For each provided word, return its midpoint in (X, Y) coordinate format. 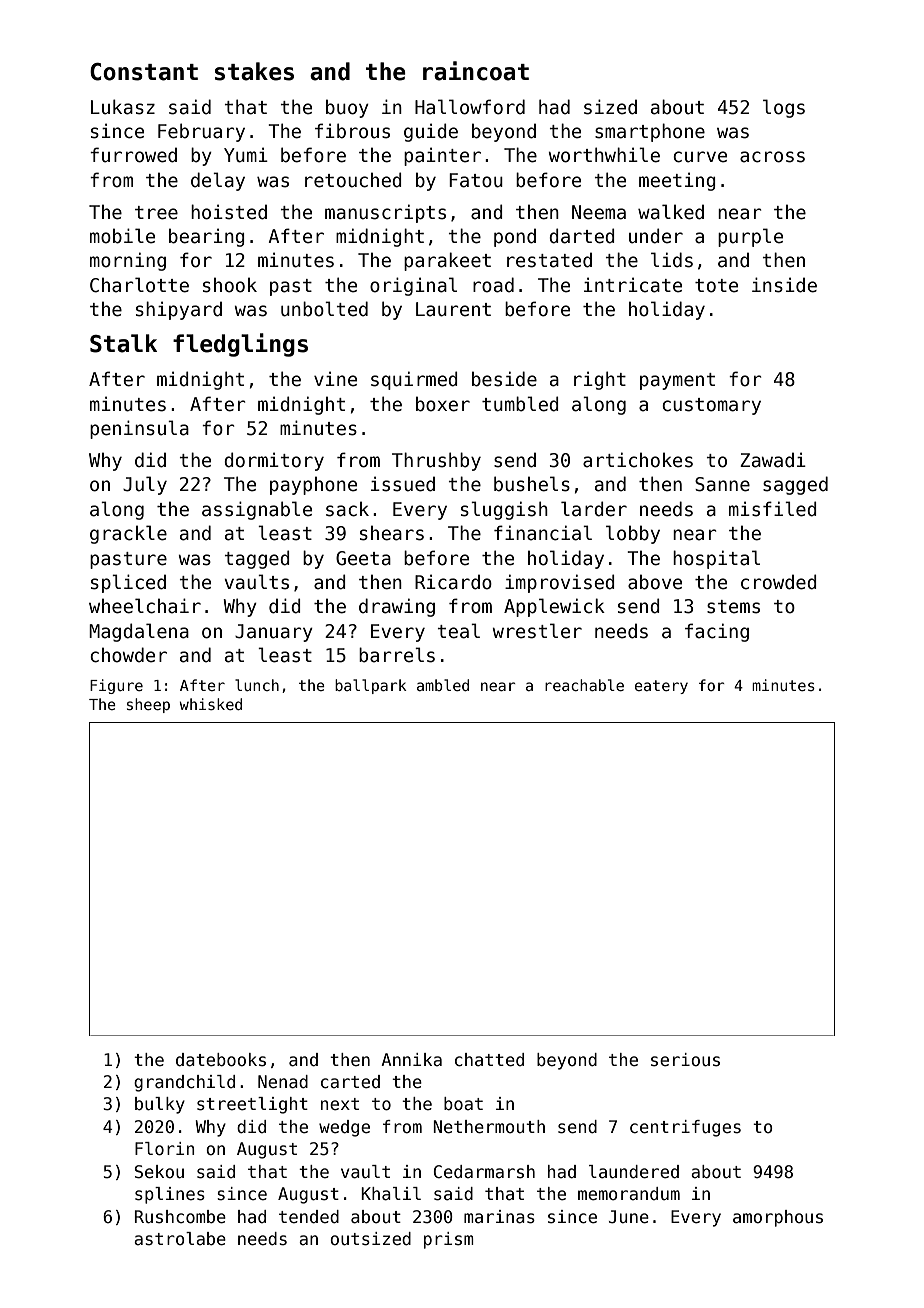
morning (128, 261)
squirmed (414, 380)
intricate (633, 285)
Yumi (246, 155)
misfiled (773, 509)
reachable (584, 685)
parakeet (447, 261)
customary (711, 406)
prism (449, 1240)
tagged (257, 559)
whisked (210, 704)
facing (717, 632)
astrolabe (180, 1239)
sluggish (504, 510)
